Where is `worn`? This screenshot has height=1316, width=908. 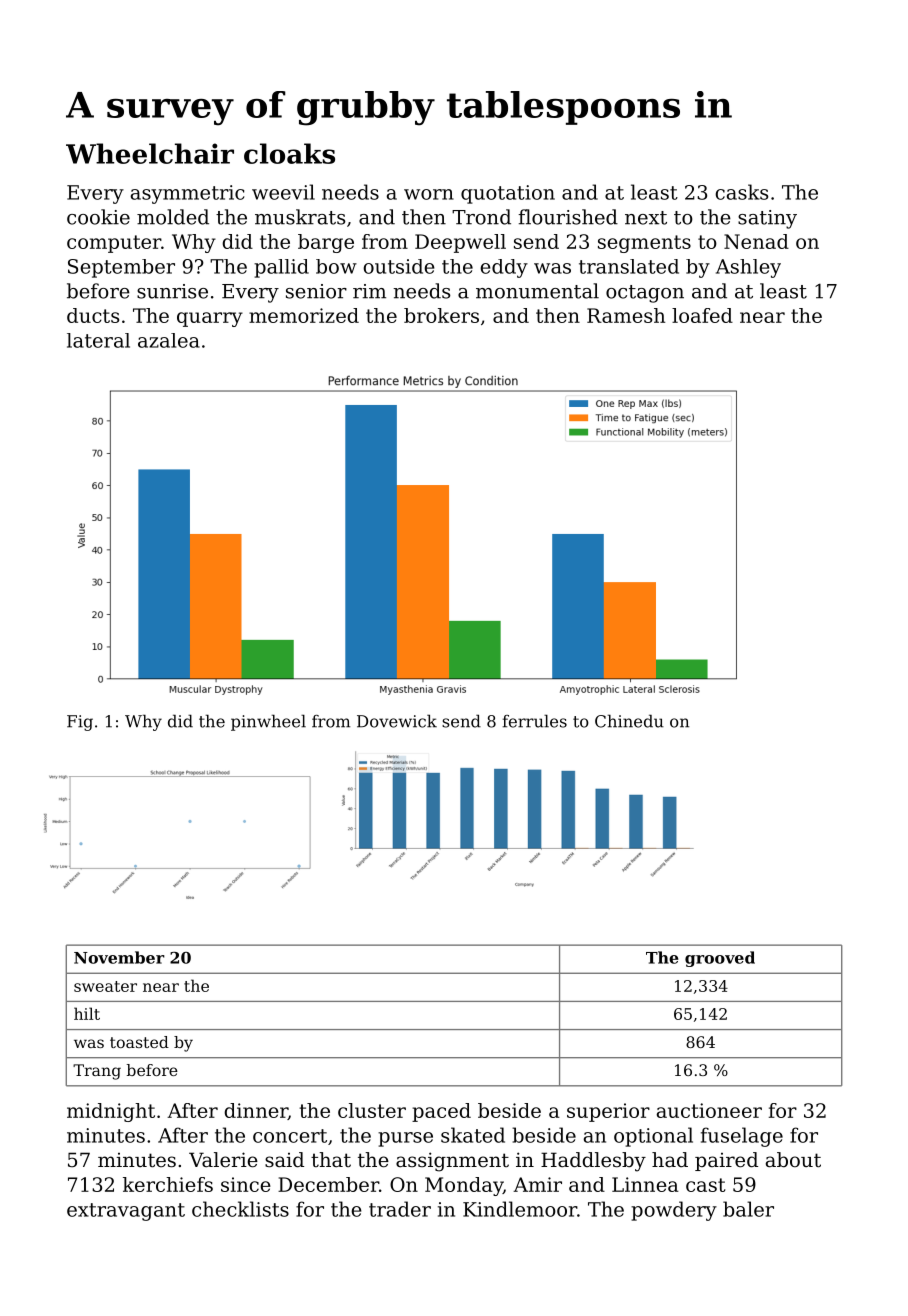
worn is located at coordinates (429, 194).
